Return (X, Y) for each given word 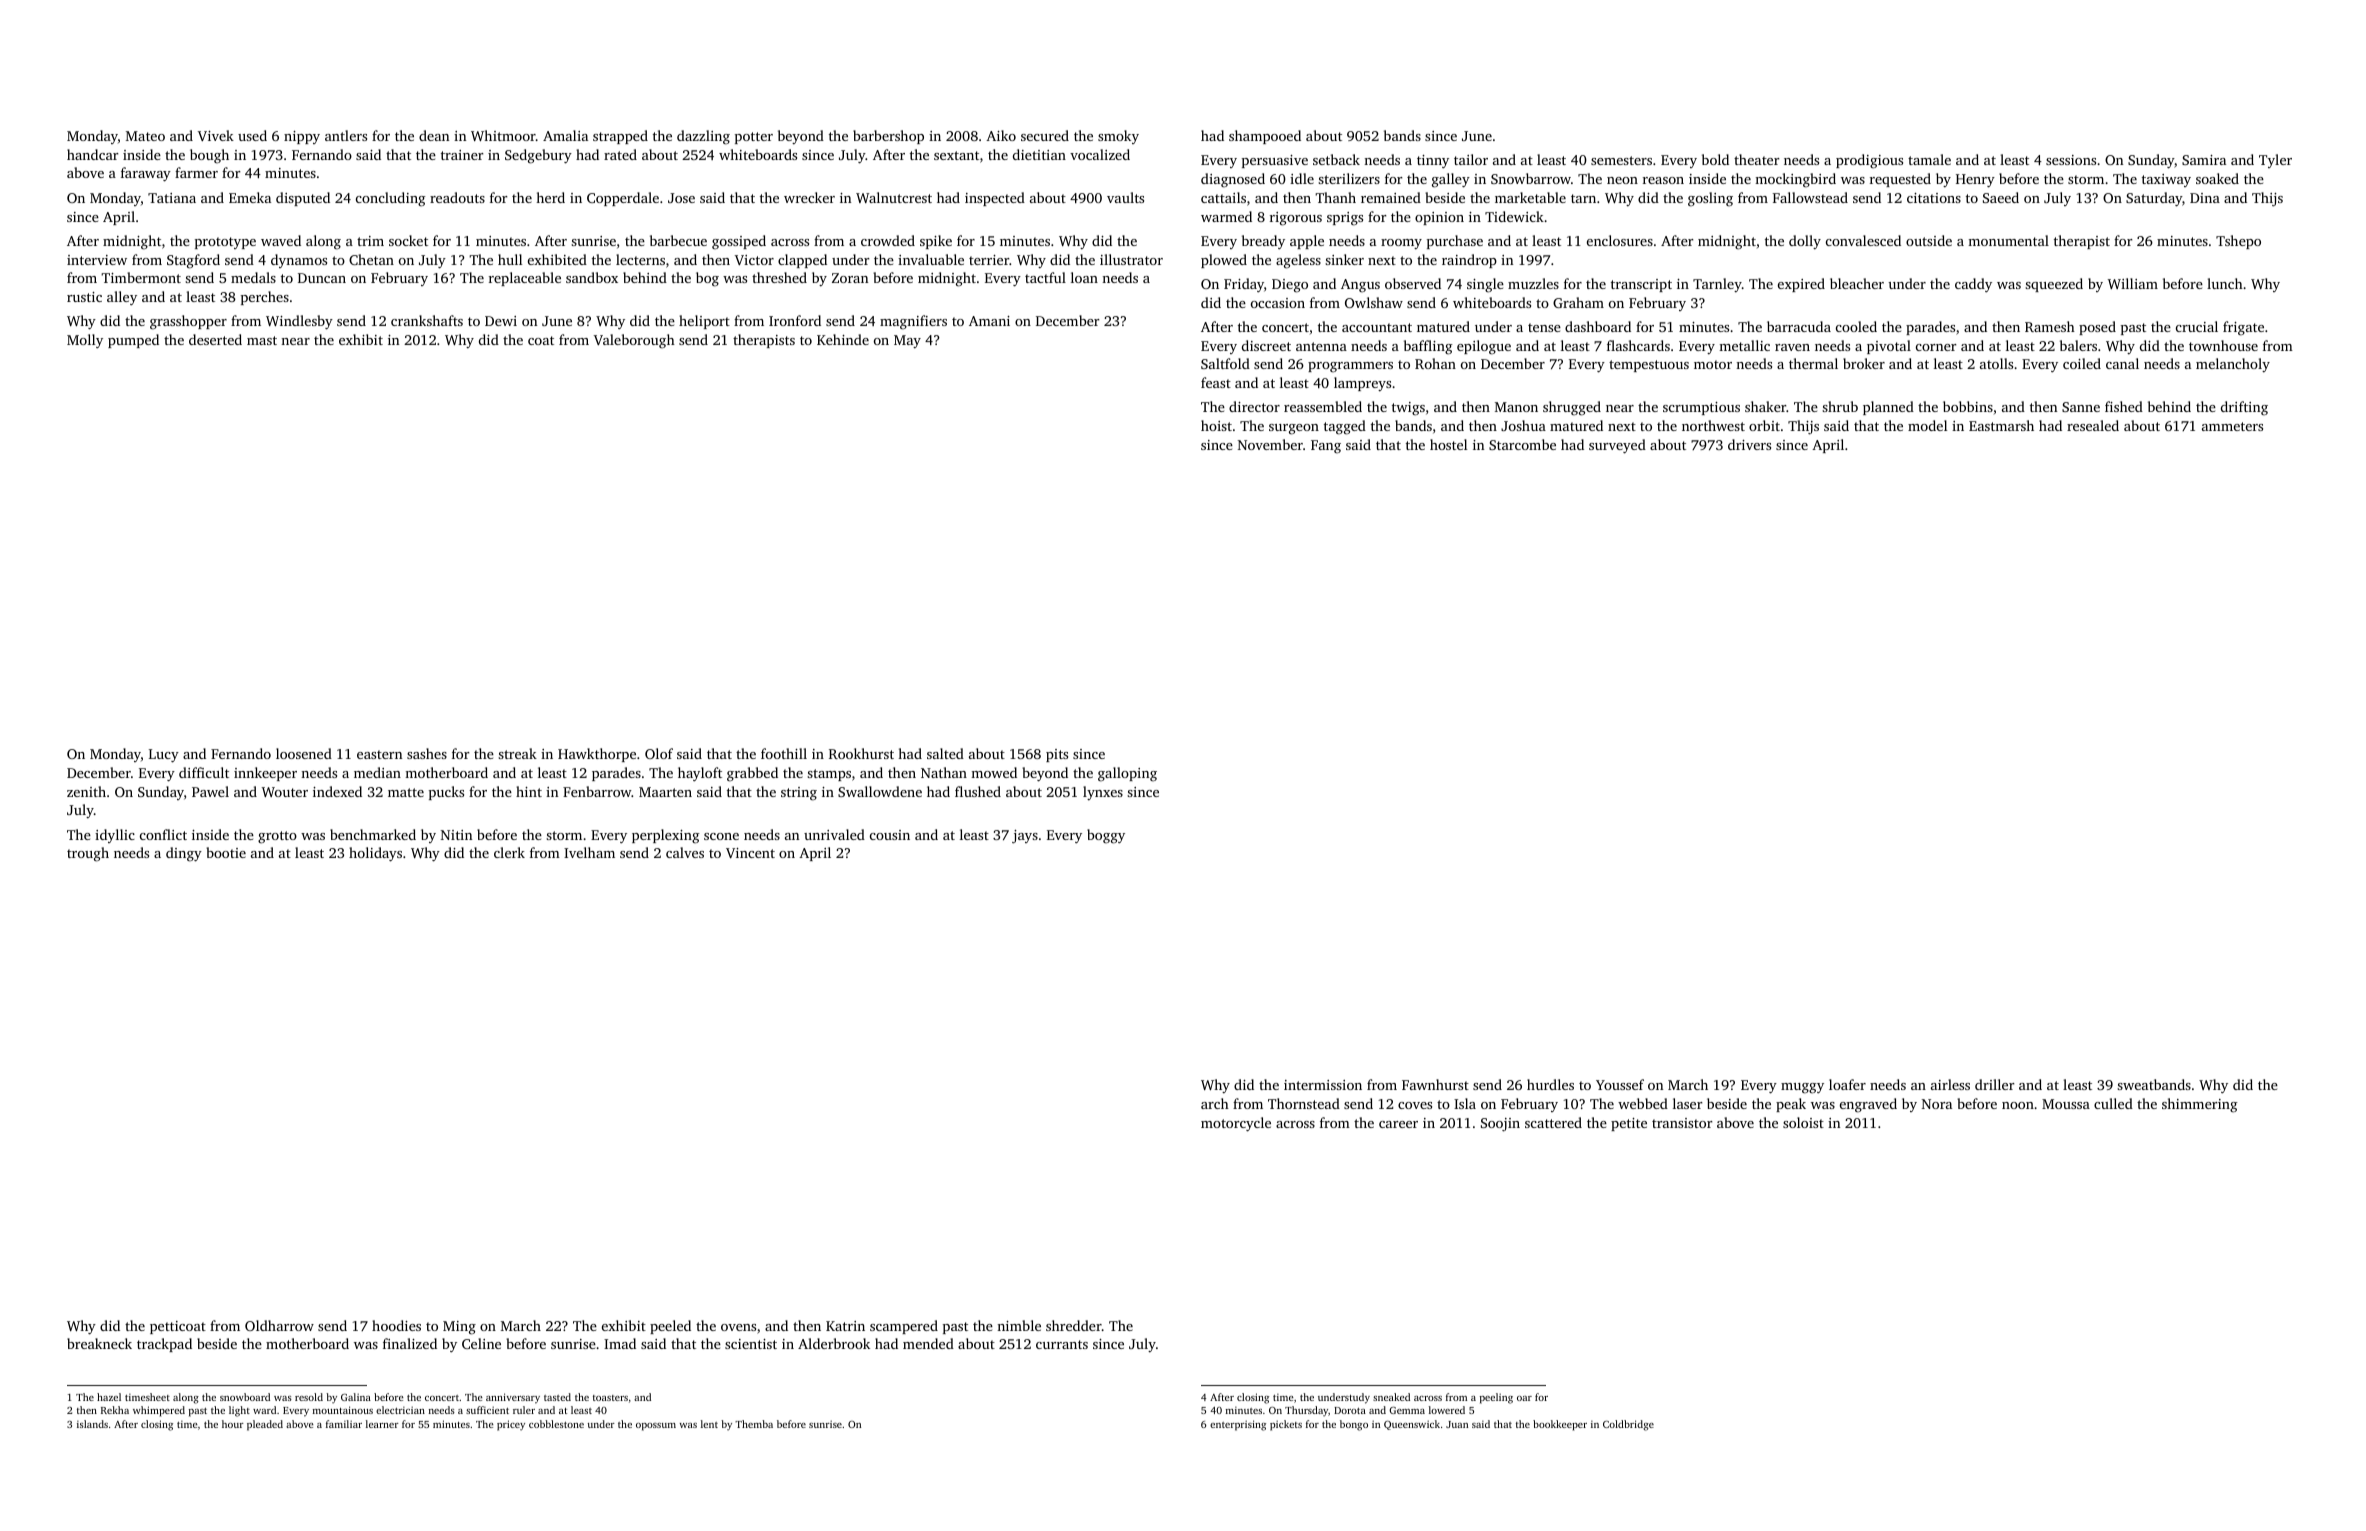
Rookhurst (861, 753)
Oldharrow (279, 1325)
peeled (670, 1327)
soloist (1803, 1122)
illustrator (1131, 259)
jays (1025, 837)
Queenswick (1412, 1425)
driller (1995, 1084)
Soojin (1500, 1125)
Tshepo (2238, 242)
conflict (163, 834)
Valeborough (634, 341)
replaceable (525, 279)
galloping (1127, 774)
